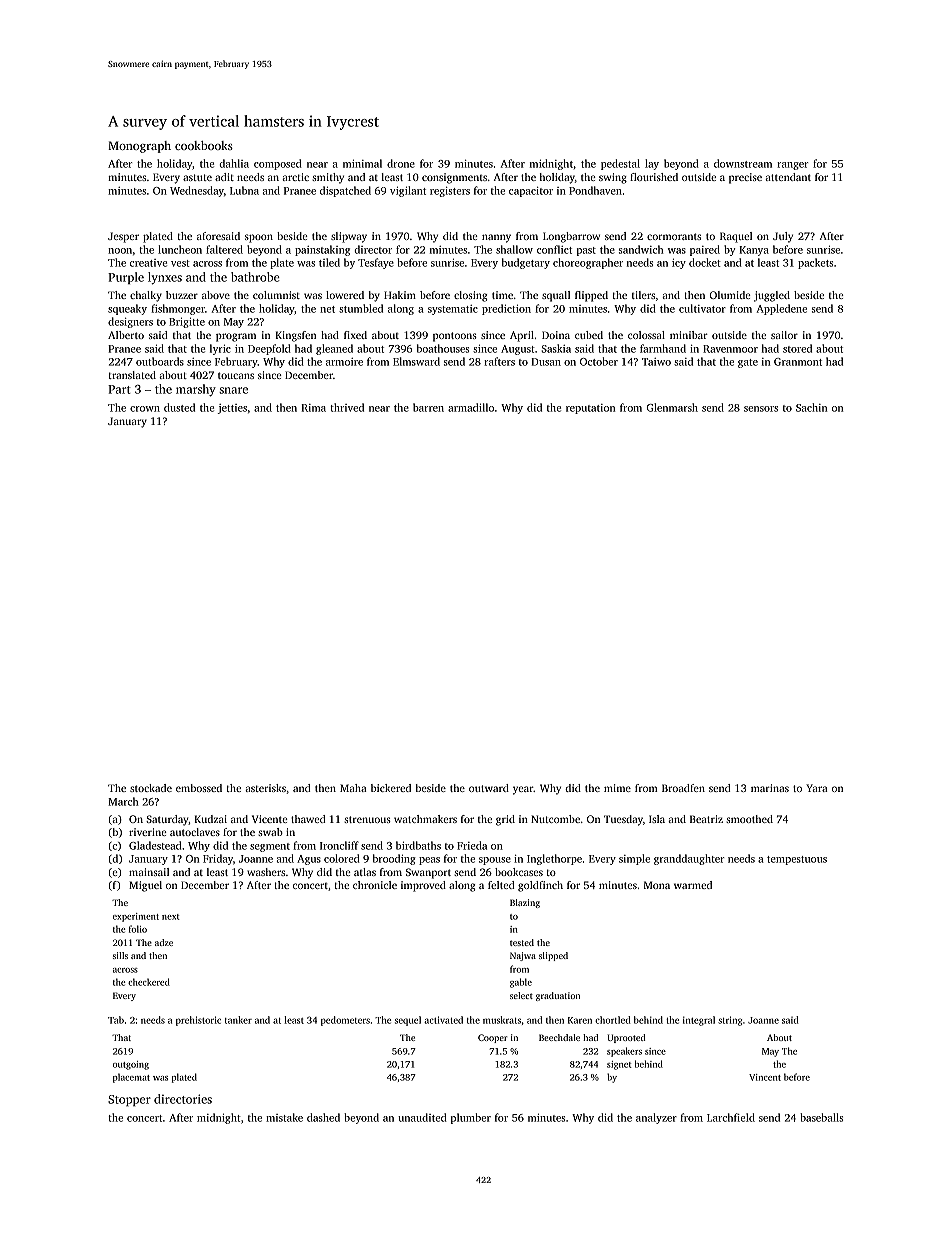 The height and width of the image is (1233, 952). I want to click on October, so click(599, 361).
